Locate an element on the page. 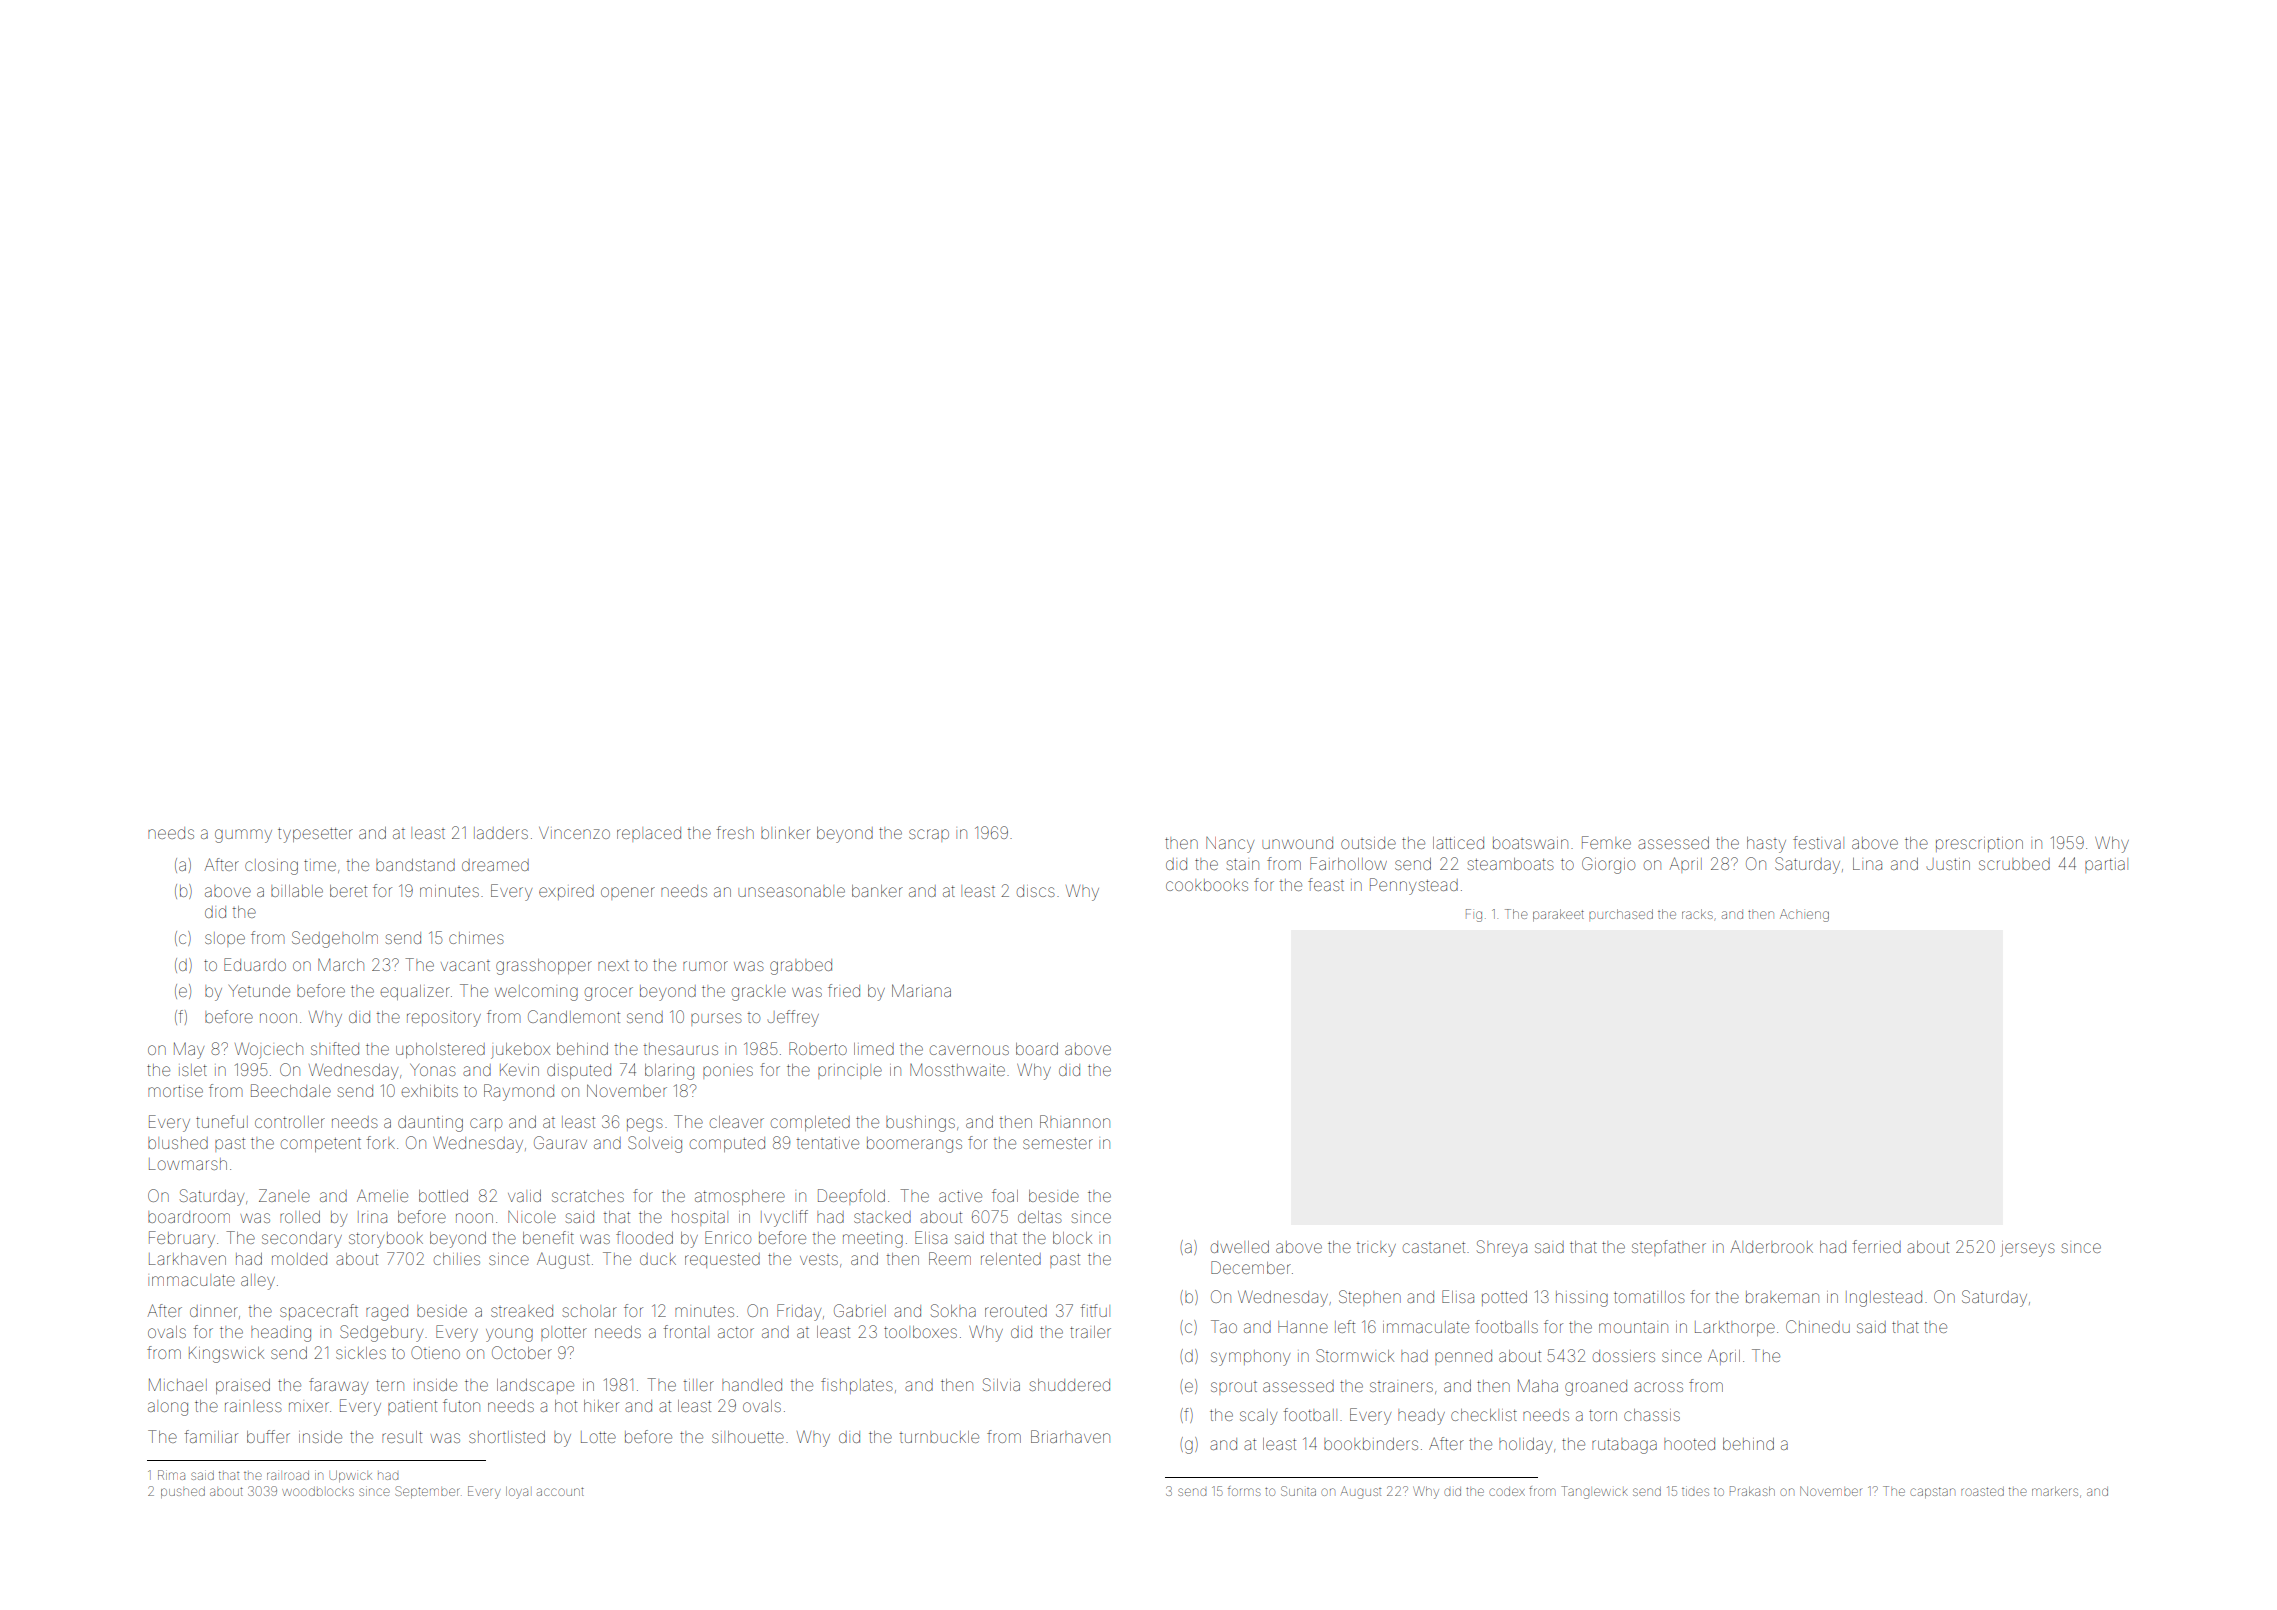 Image resolution: width=2277 pixels, height=1610 pixels. slope is located at coordinates (225, 939).
